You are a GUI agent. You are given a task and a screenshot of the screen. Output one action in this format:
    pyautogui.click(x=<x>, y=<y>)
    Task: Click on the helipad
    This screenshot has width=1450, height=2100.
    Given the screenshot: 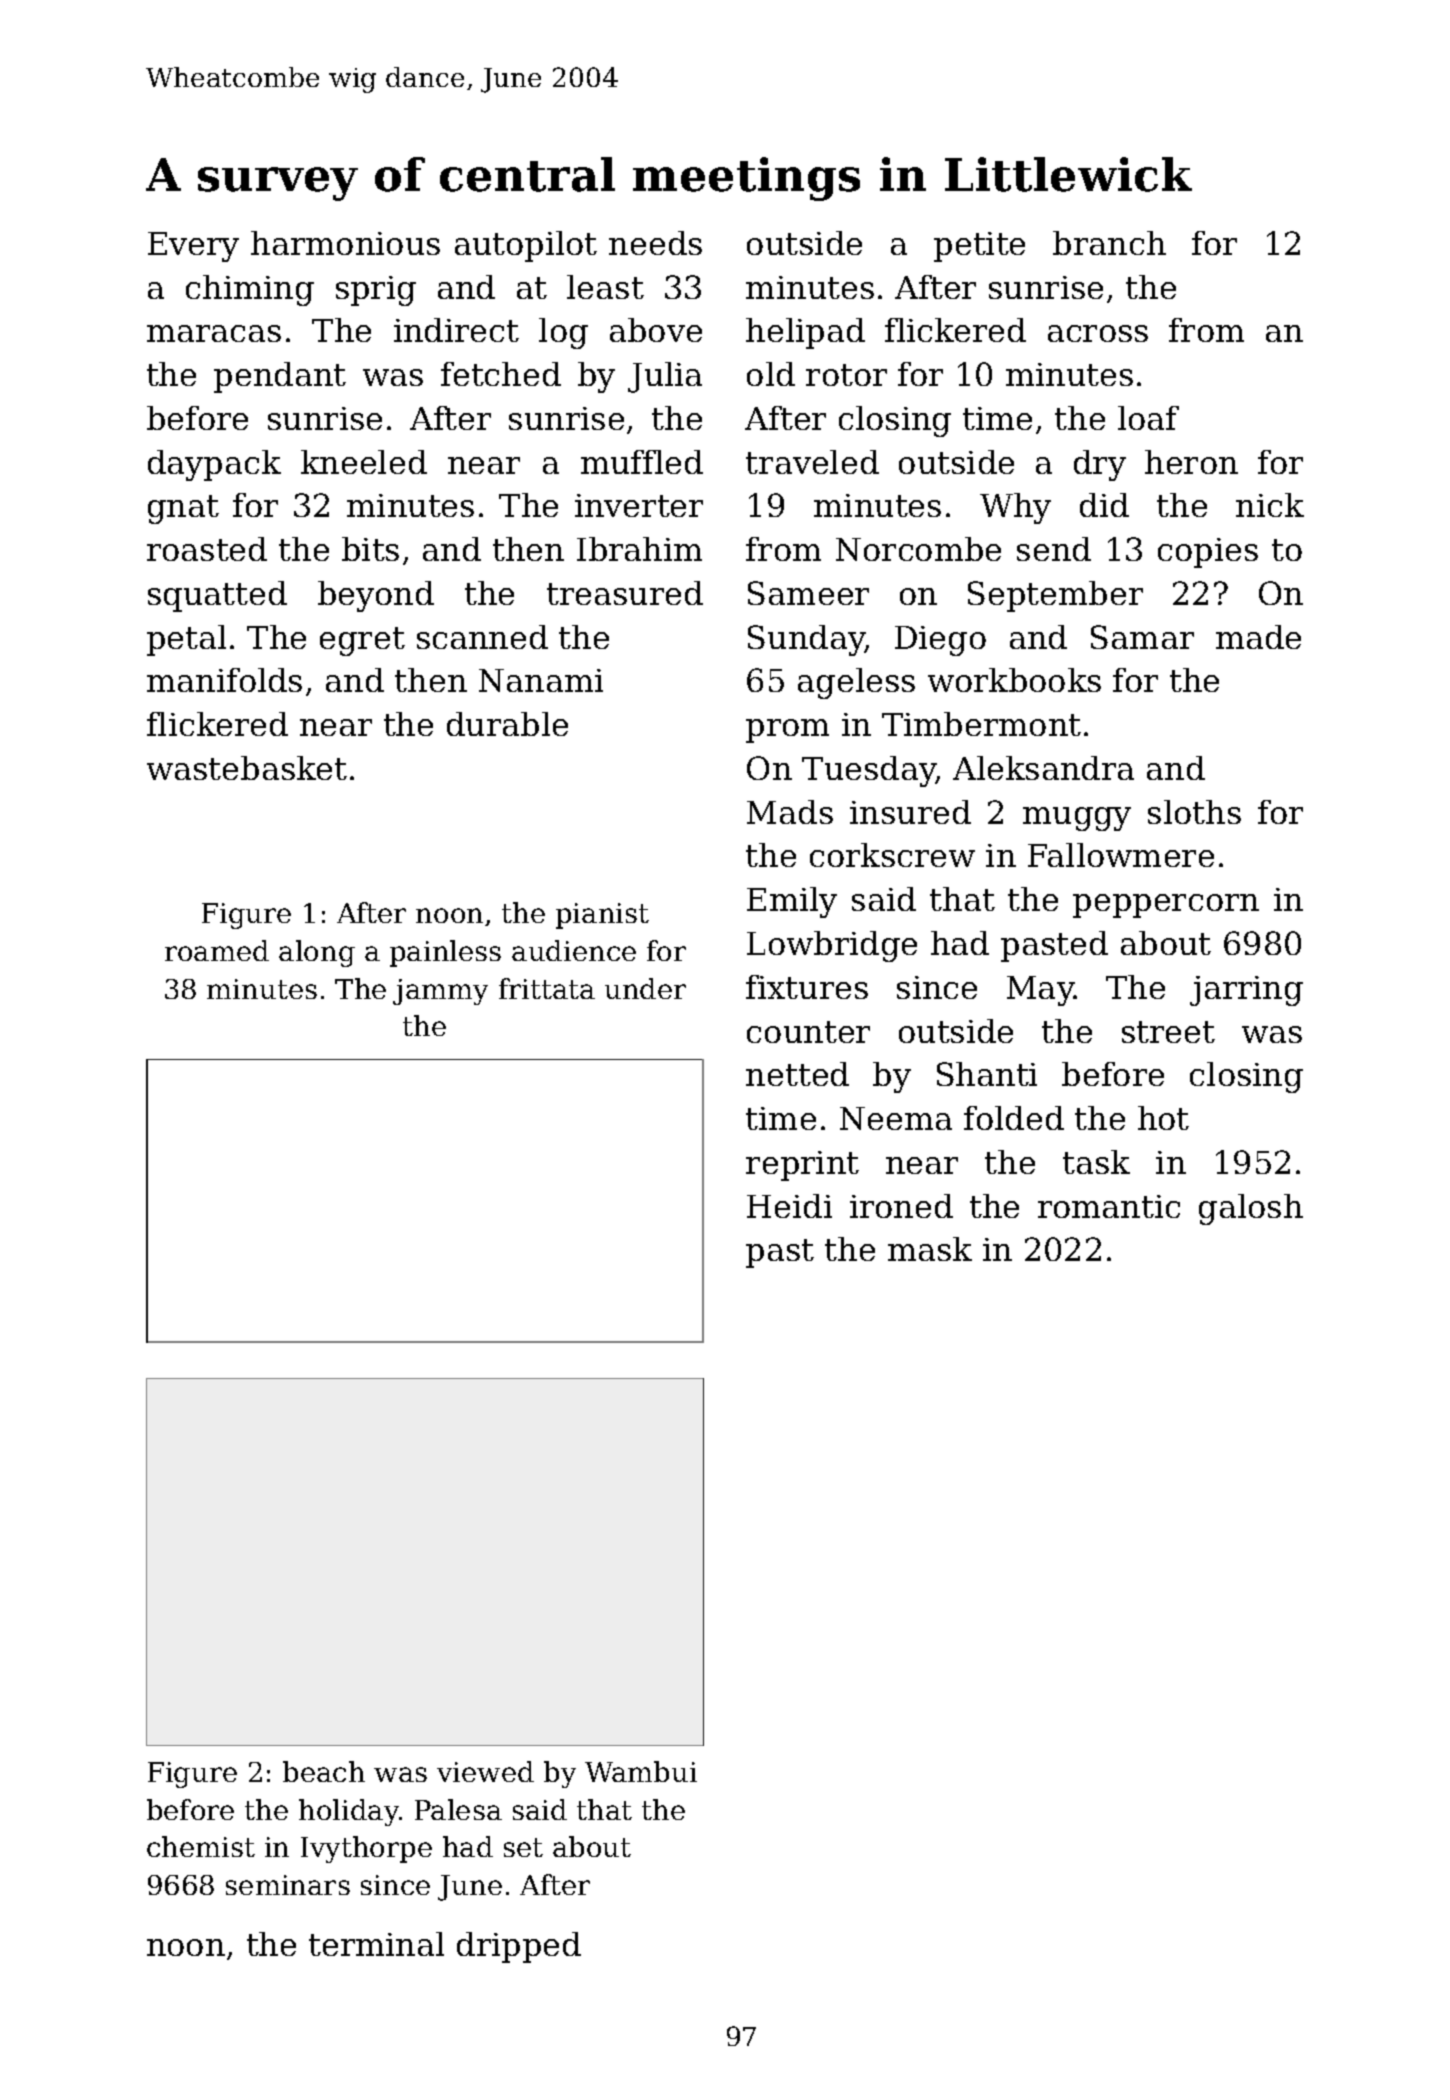 What is the action you would take?
    pyautogui.click(x=805, y=333)
